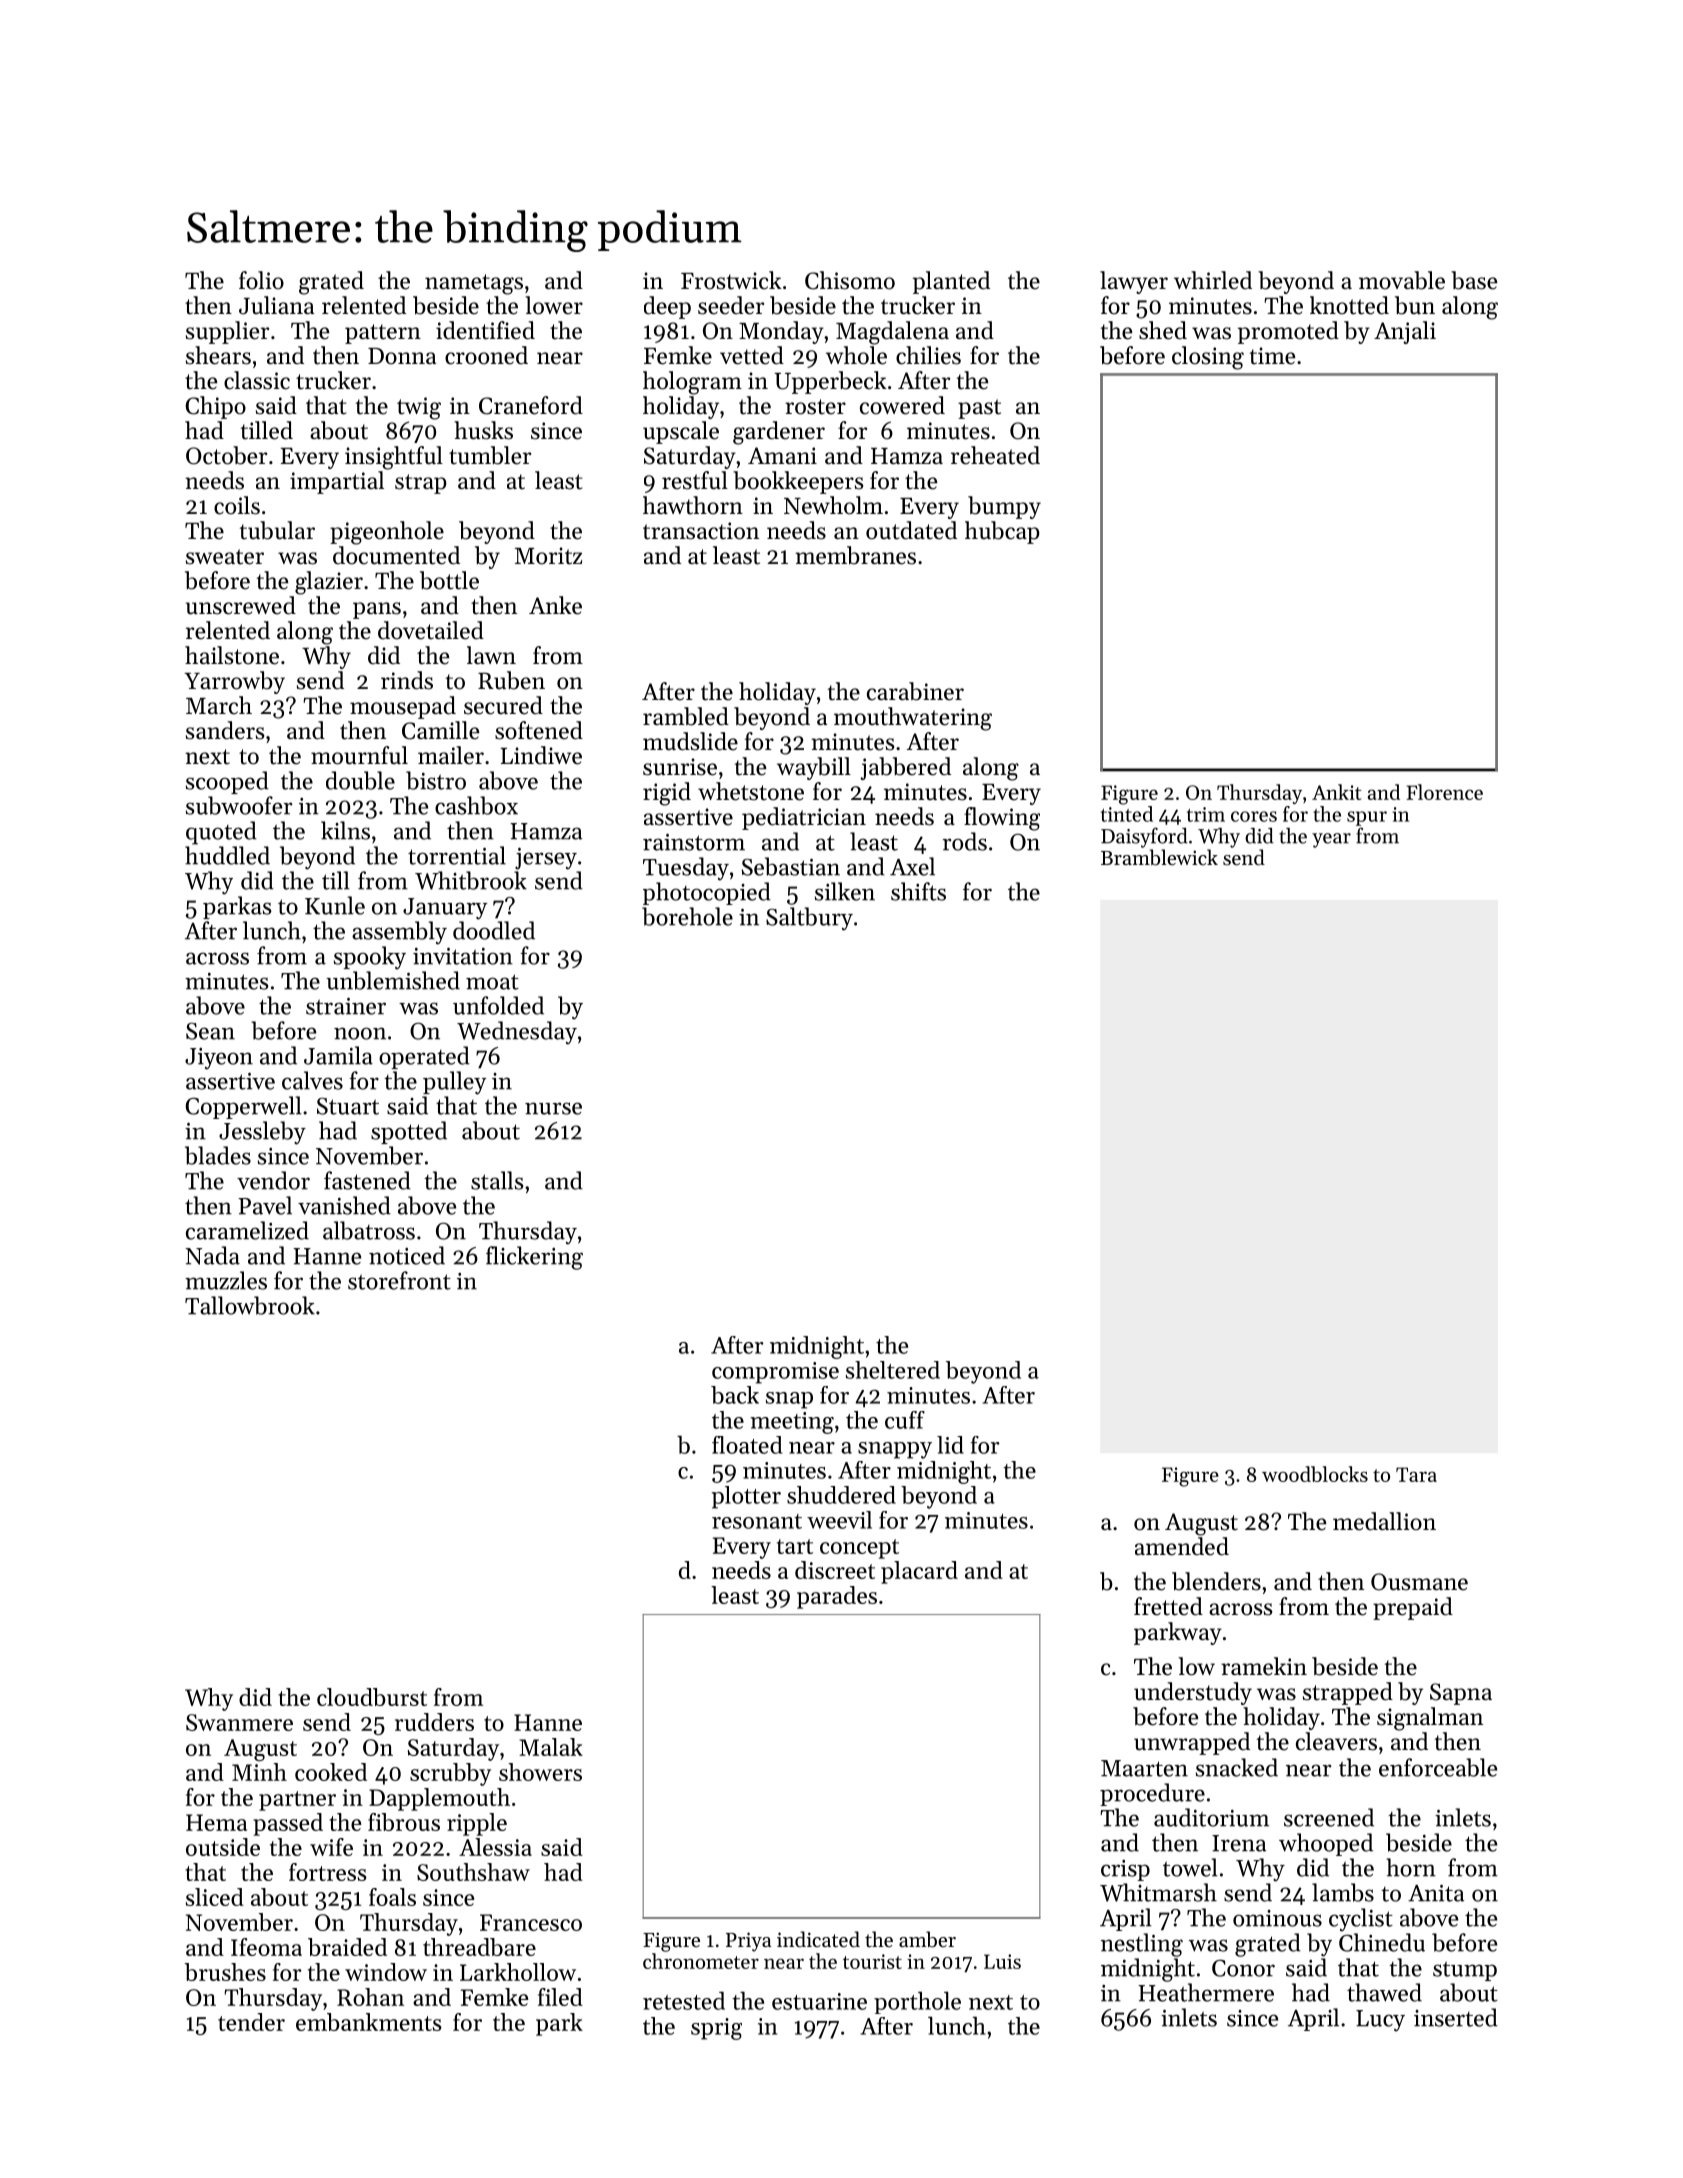 The image size is (1683, 2178). What do you see at coordinates (757, 1521) in the image?
I see `resonant` at bounding box center [757, 1521].
